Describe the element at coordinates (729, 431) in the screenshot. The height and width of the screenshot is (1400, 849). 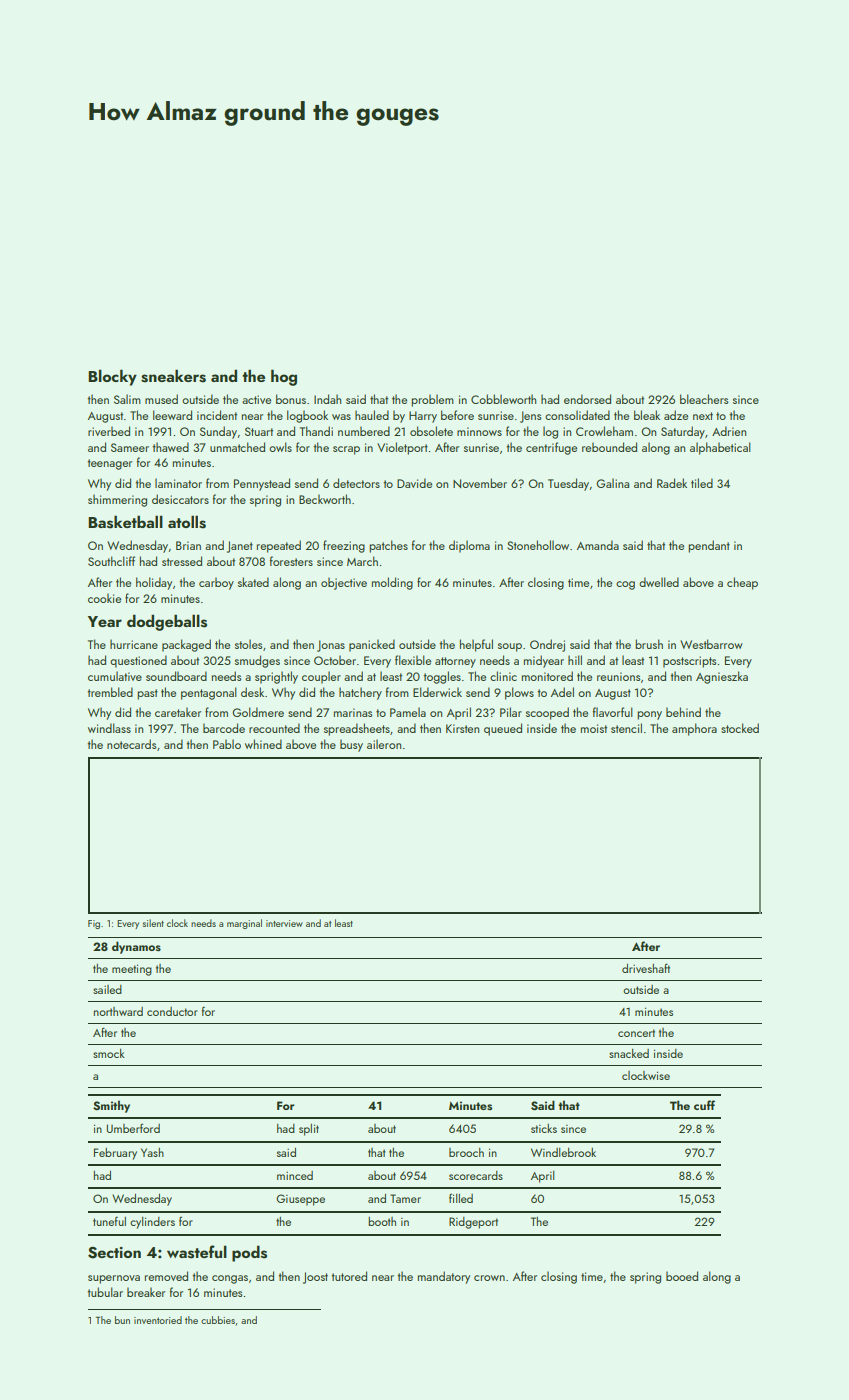
I see `Adrien` at that location.
